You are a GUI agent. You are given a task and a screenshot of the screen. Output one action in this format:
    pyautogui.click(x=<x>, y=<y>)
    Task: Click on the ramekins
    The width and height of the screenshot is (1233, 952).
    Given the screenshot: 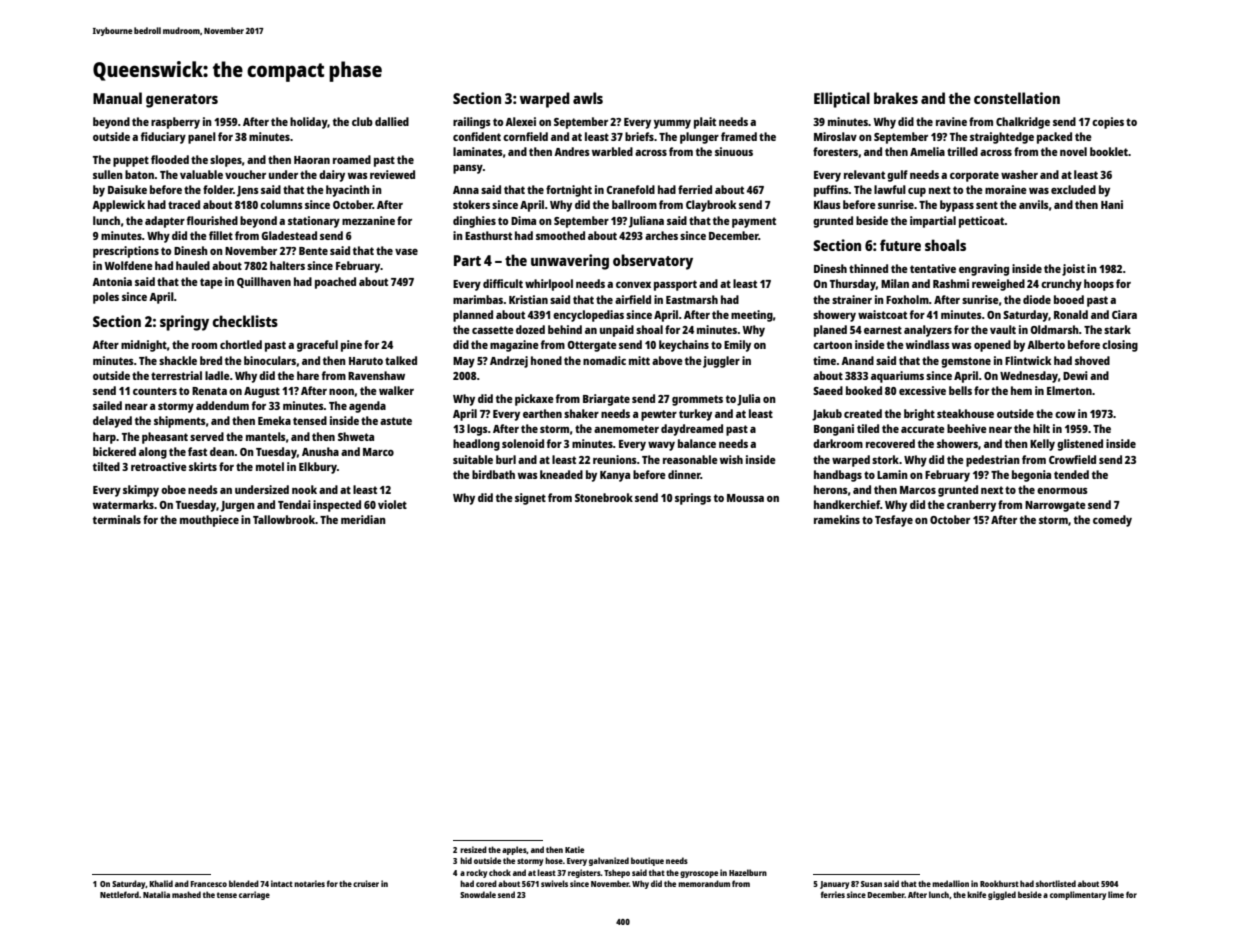 What is the action you would take?
    pyautogui.click(x=837, y=519)
